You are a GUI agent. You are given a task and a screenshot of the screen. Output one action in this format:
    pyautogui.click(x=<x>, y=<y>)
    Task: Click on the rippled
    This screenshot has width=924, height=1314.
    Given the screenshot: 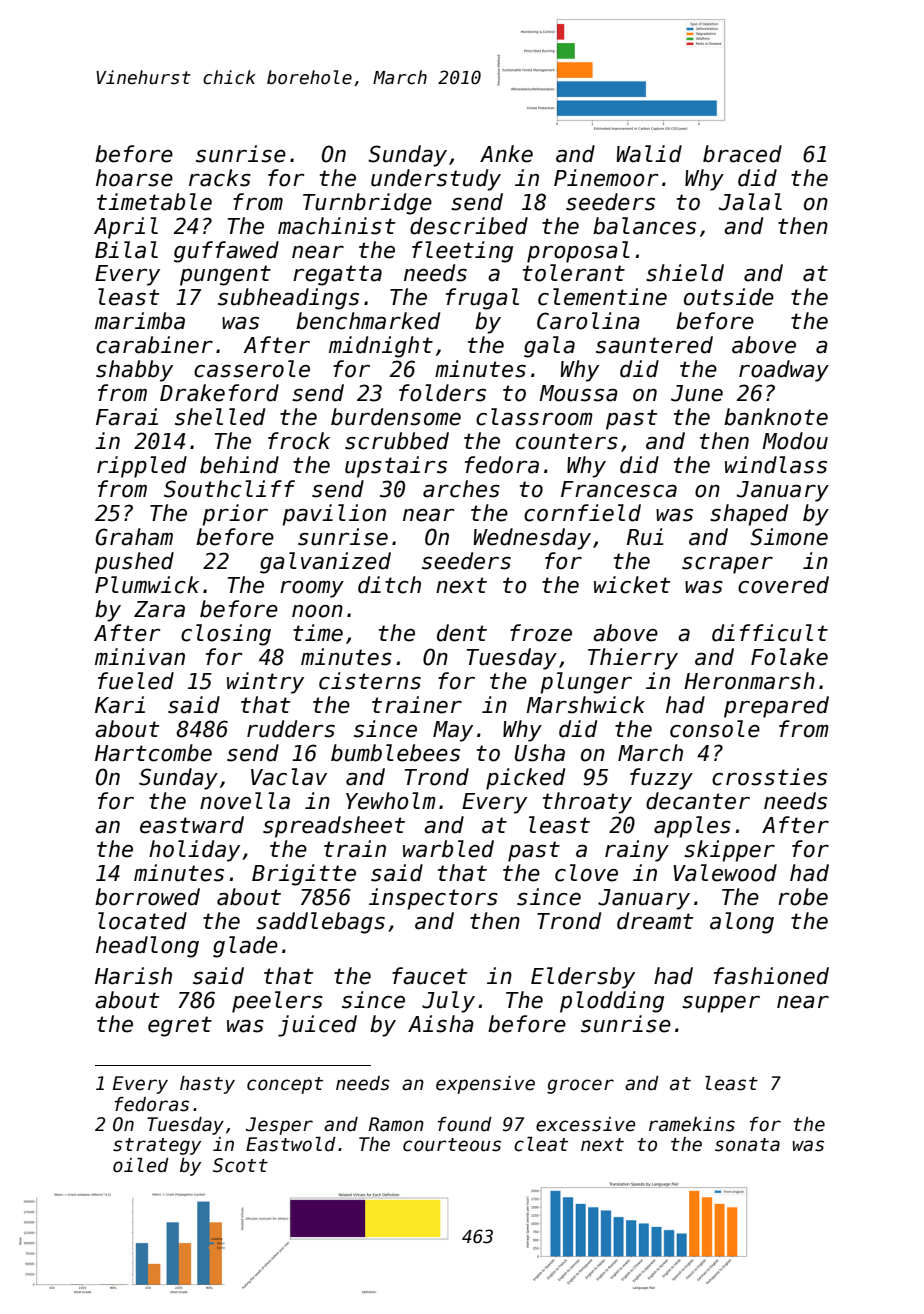 What is the action you would take?
    pyautogui.click(x=142, y=467)
